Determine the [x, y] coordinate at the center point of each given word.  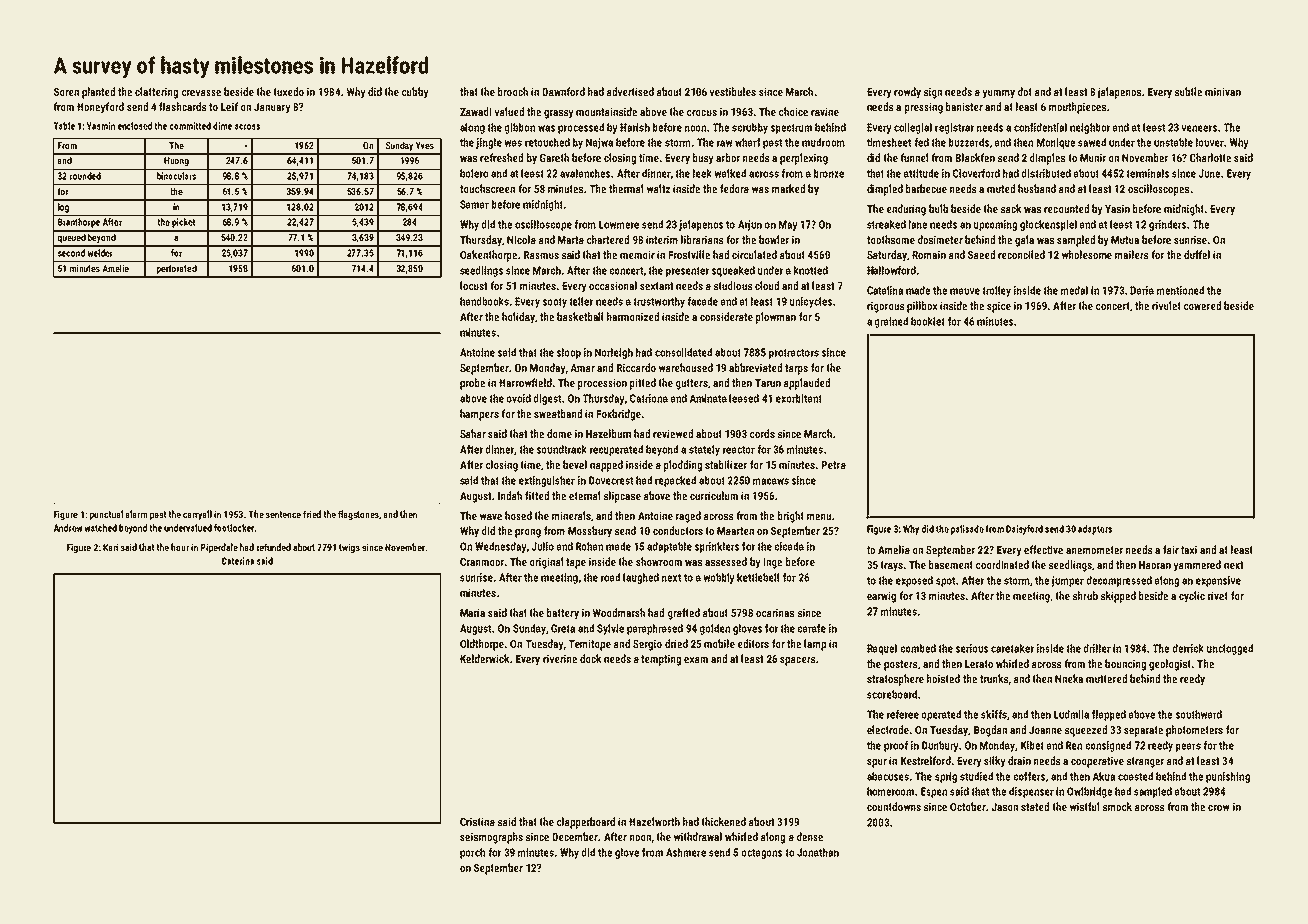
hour [180, 547]
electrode [888, 729]
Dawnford [563, 91]
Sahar [473, 433]
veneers [1199, 128]
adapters [1095, 530]
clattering [156, 93]
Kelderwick [484, 658]
